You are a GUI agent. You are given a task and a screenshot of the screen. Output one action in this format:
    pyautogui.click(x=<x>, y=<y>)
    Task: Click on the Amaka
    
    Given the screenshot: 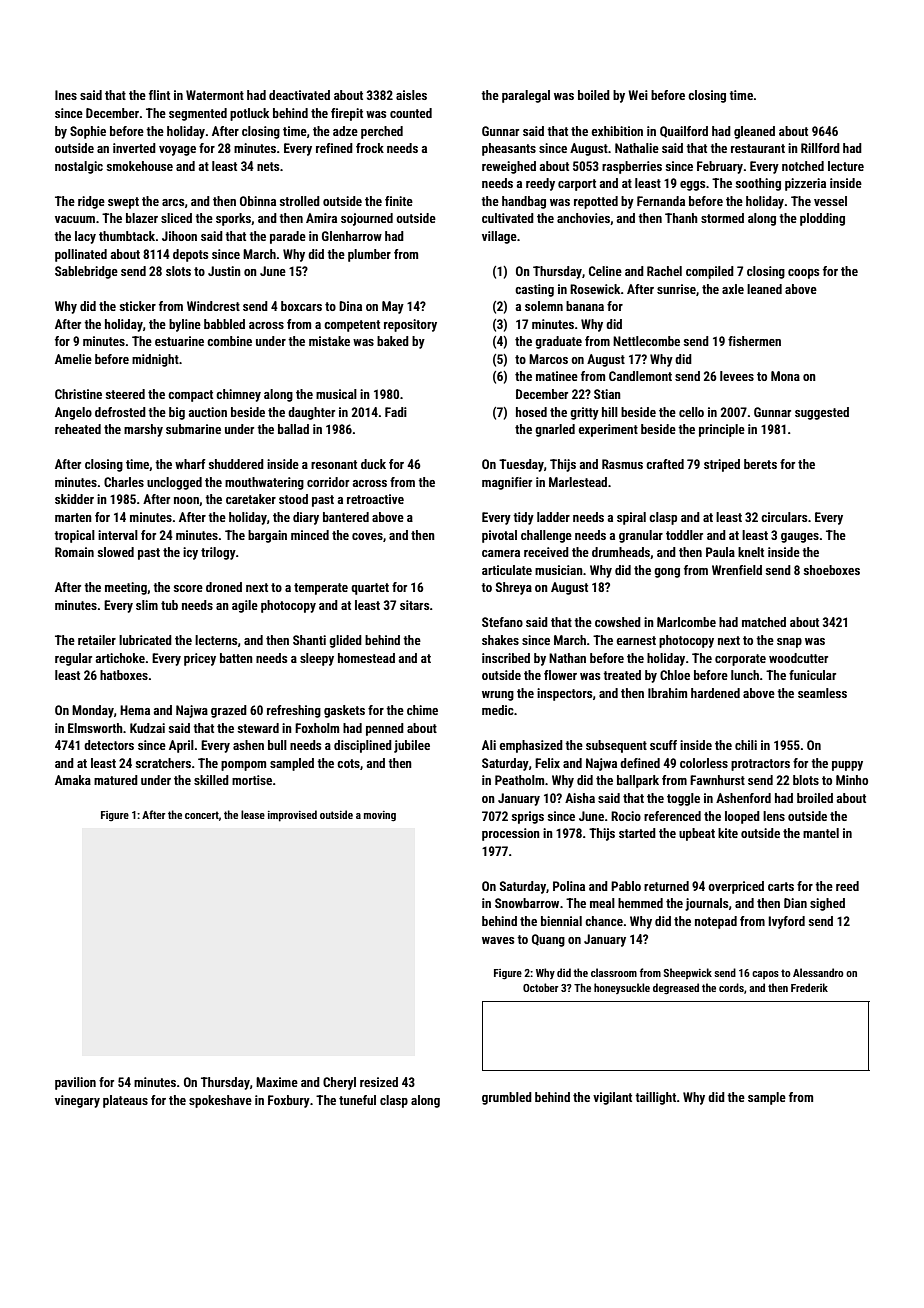 What is the action you would take?
    pyautogui.click(x=73, y=780)
